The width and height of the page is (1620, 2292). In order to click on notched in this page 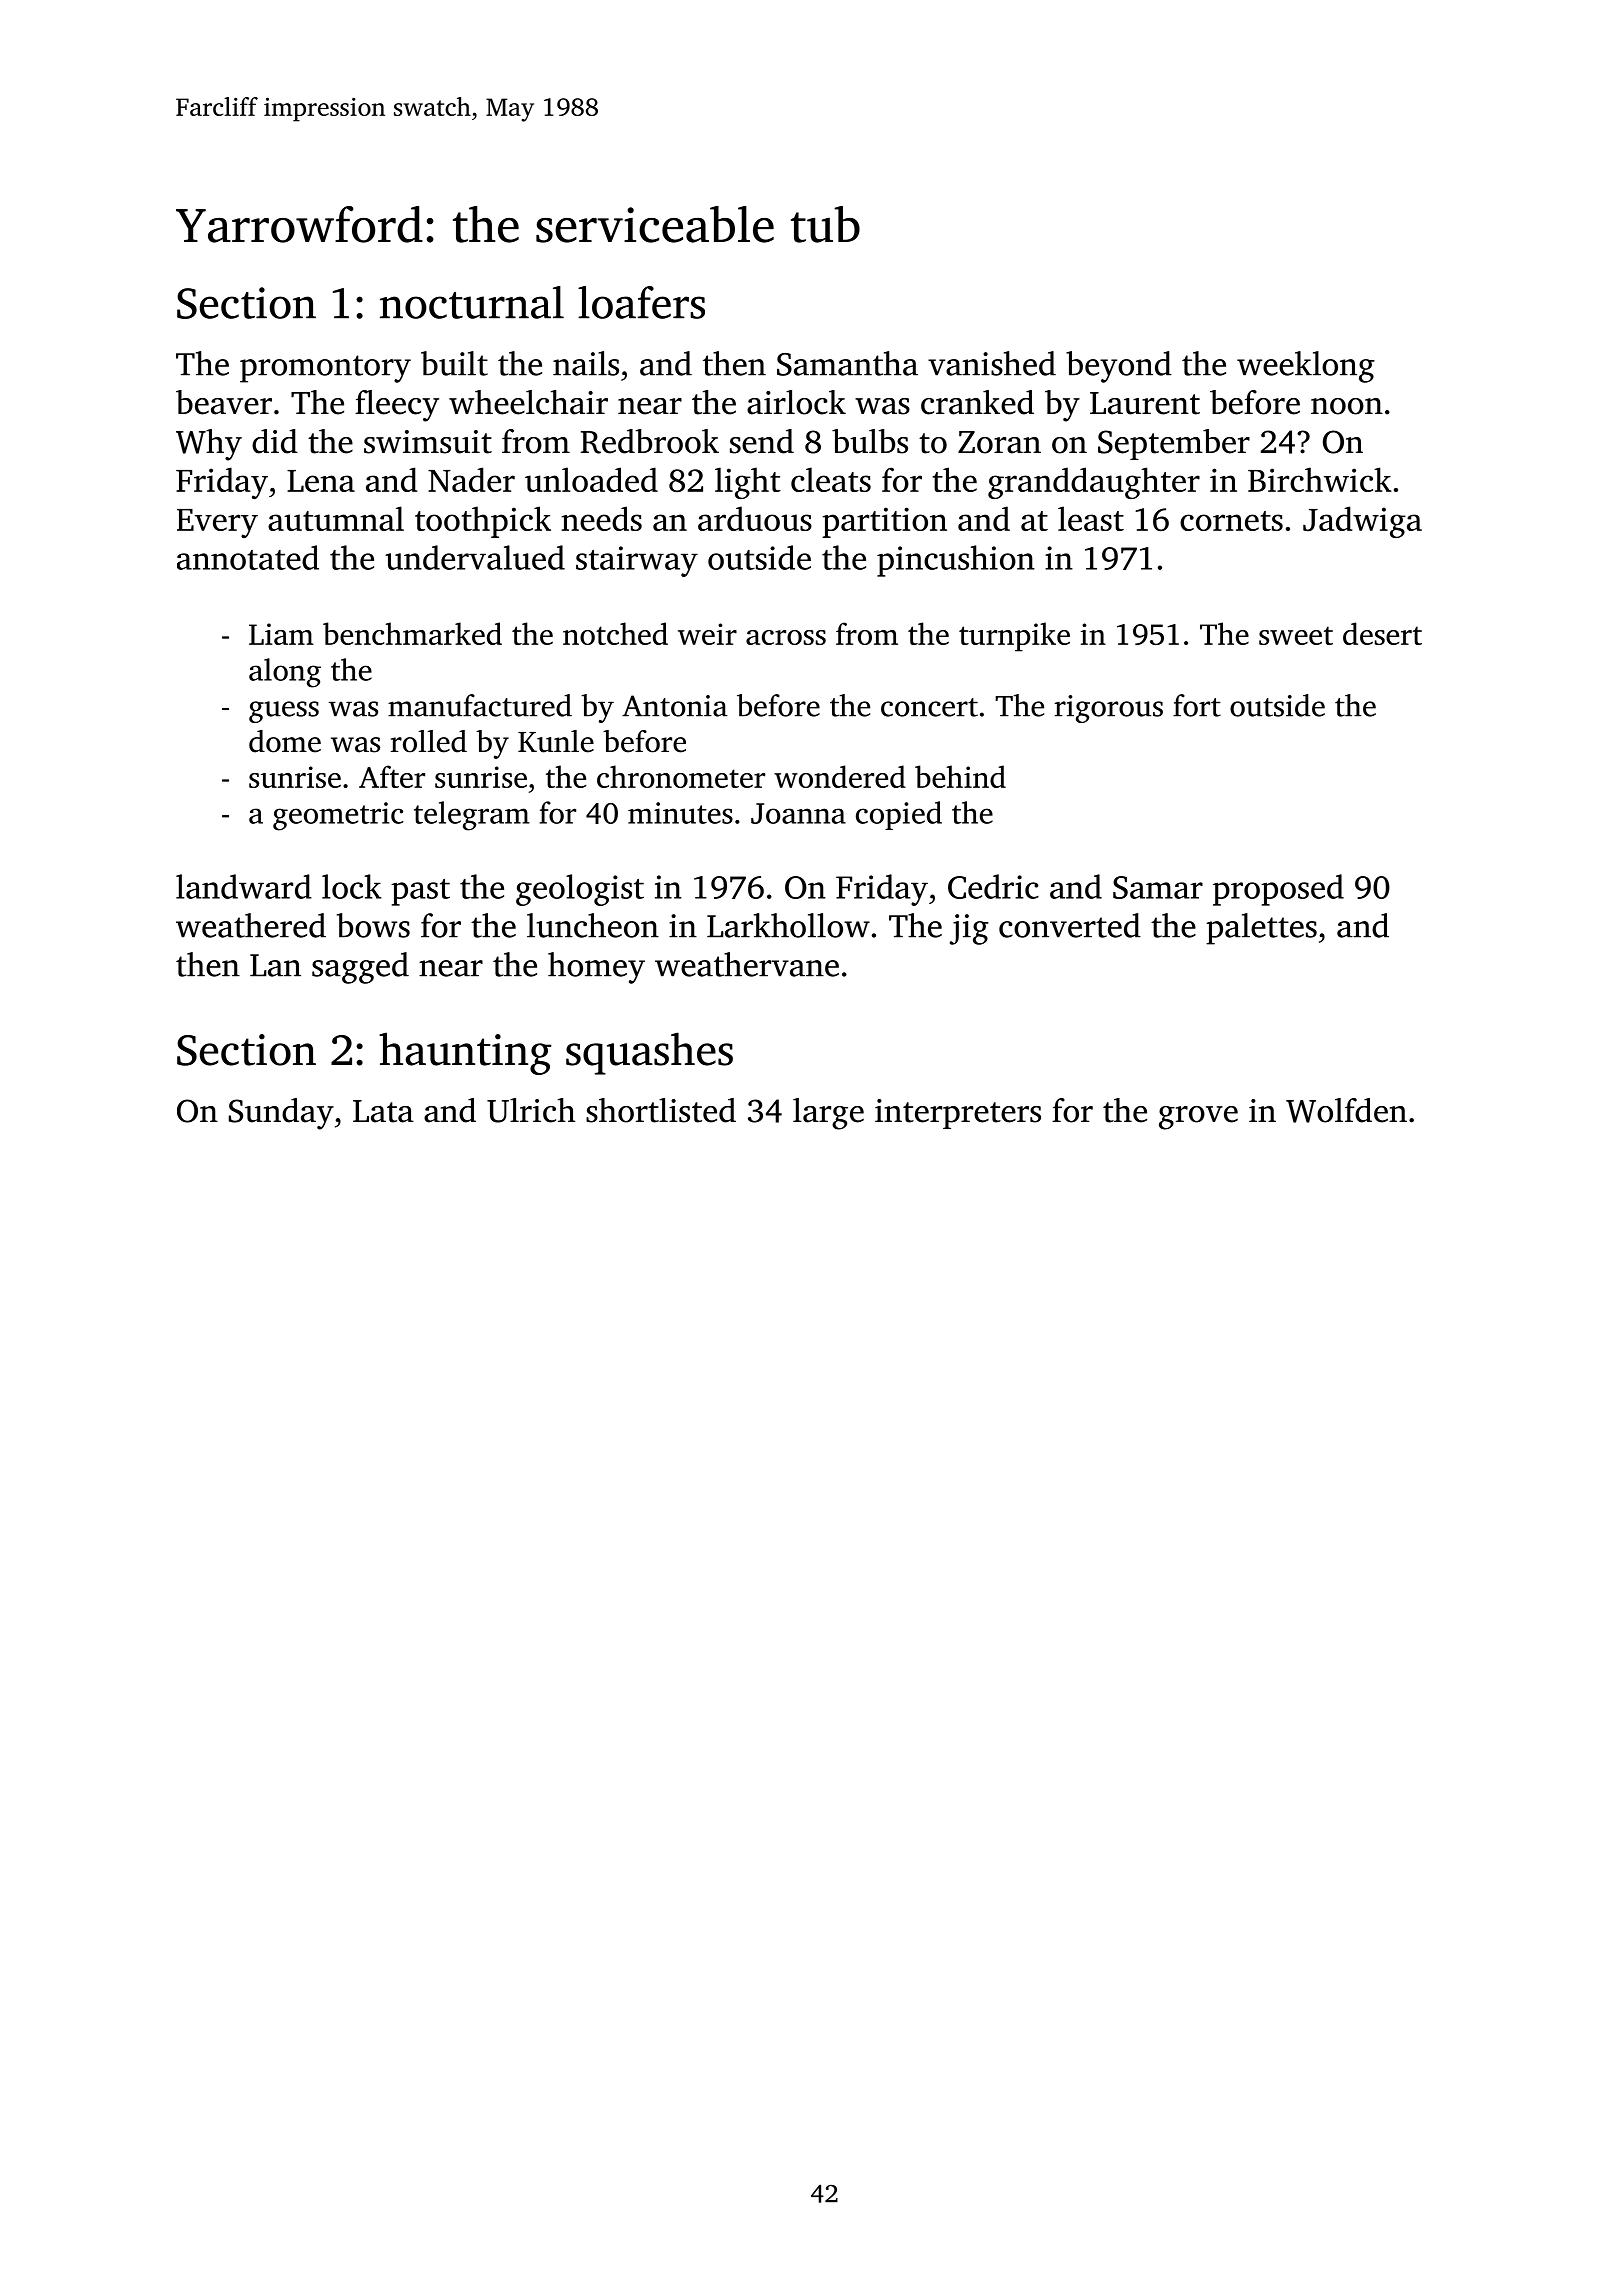, I will do `click(615, 633)`.
